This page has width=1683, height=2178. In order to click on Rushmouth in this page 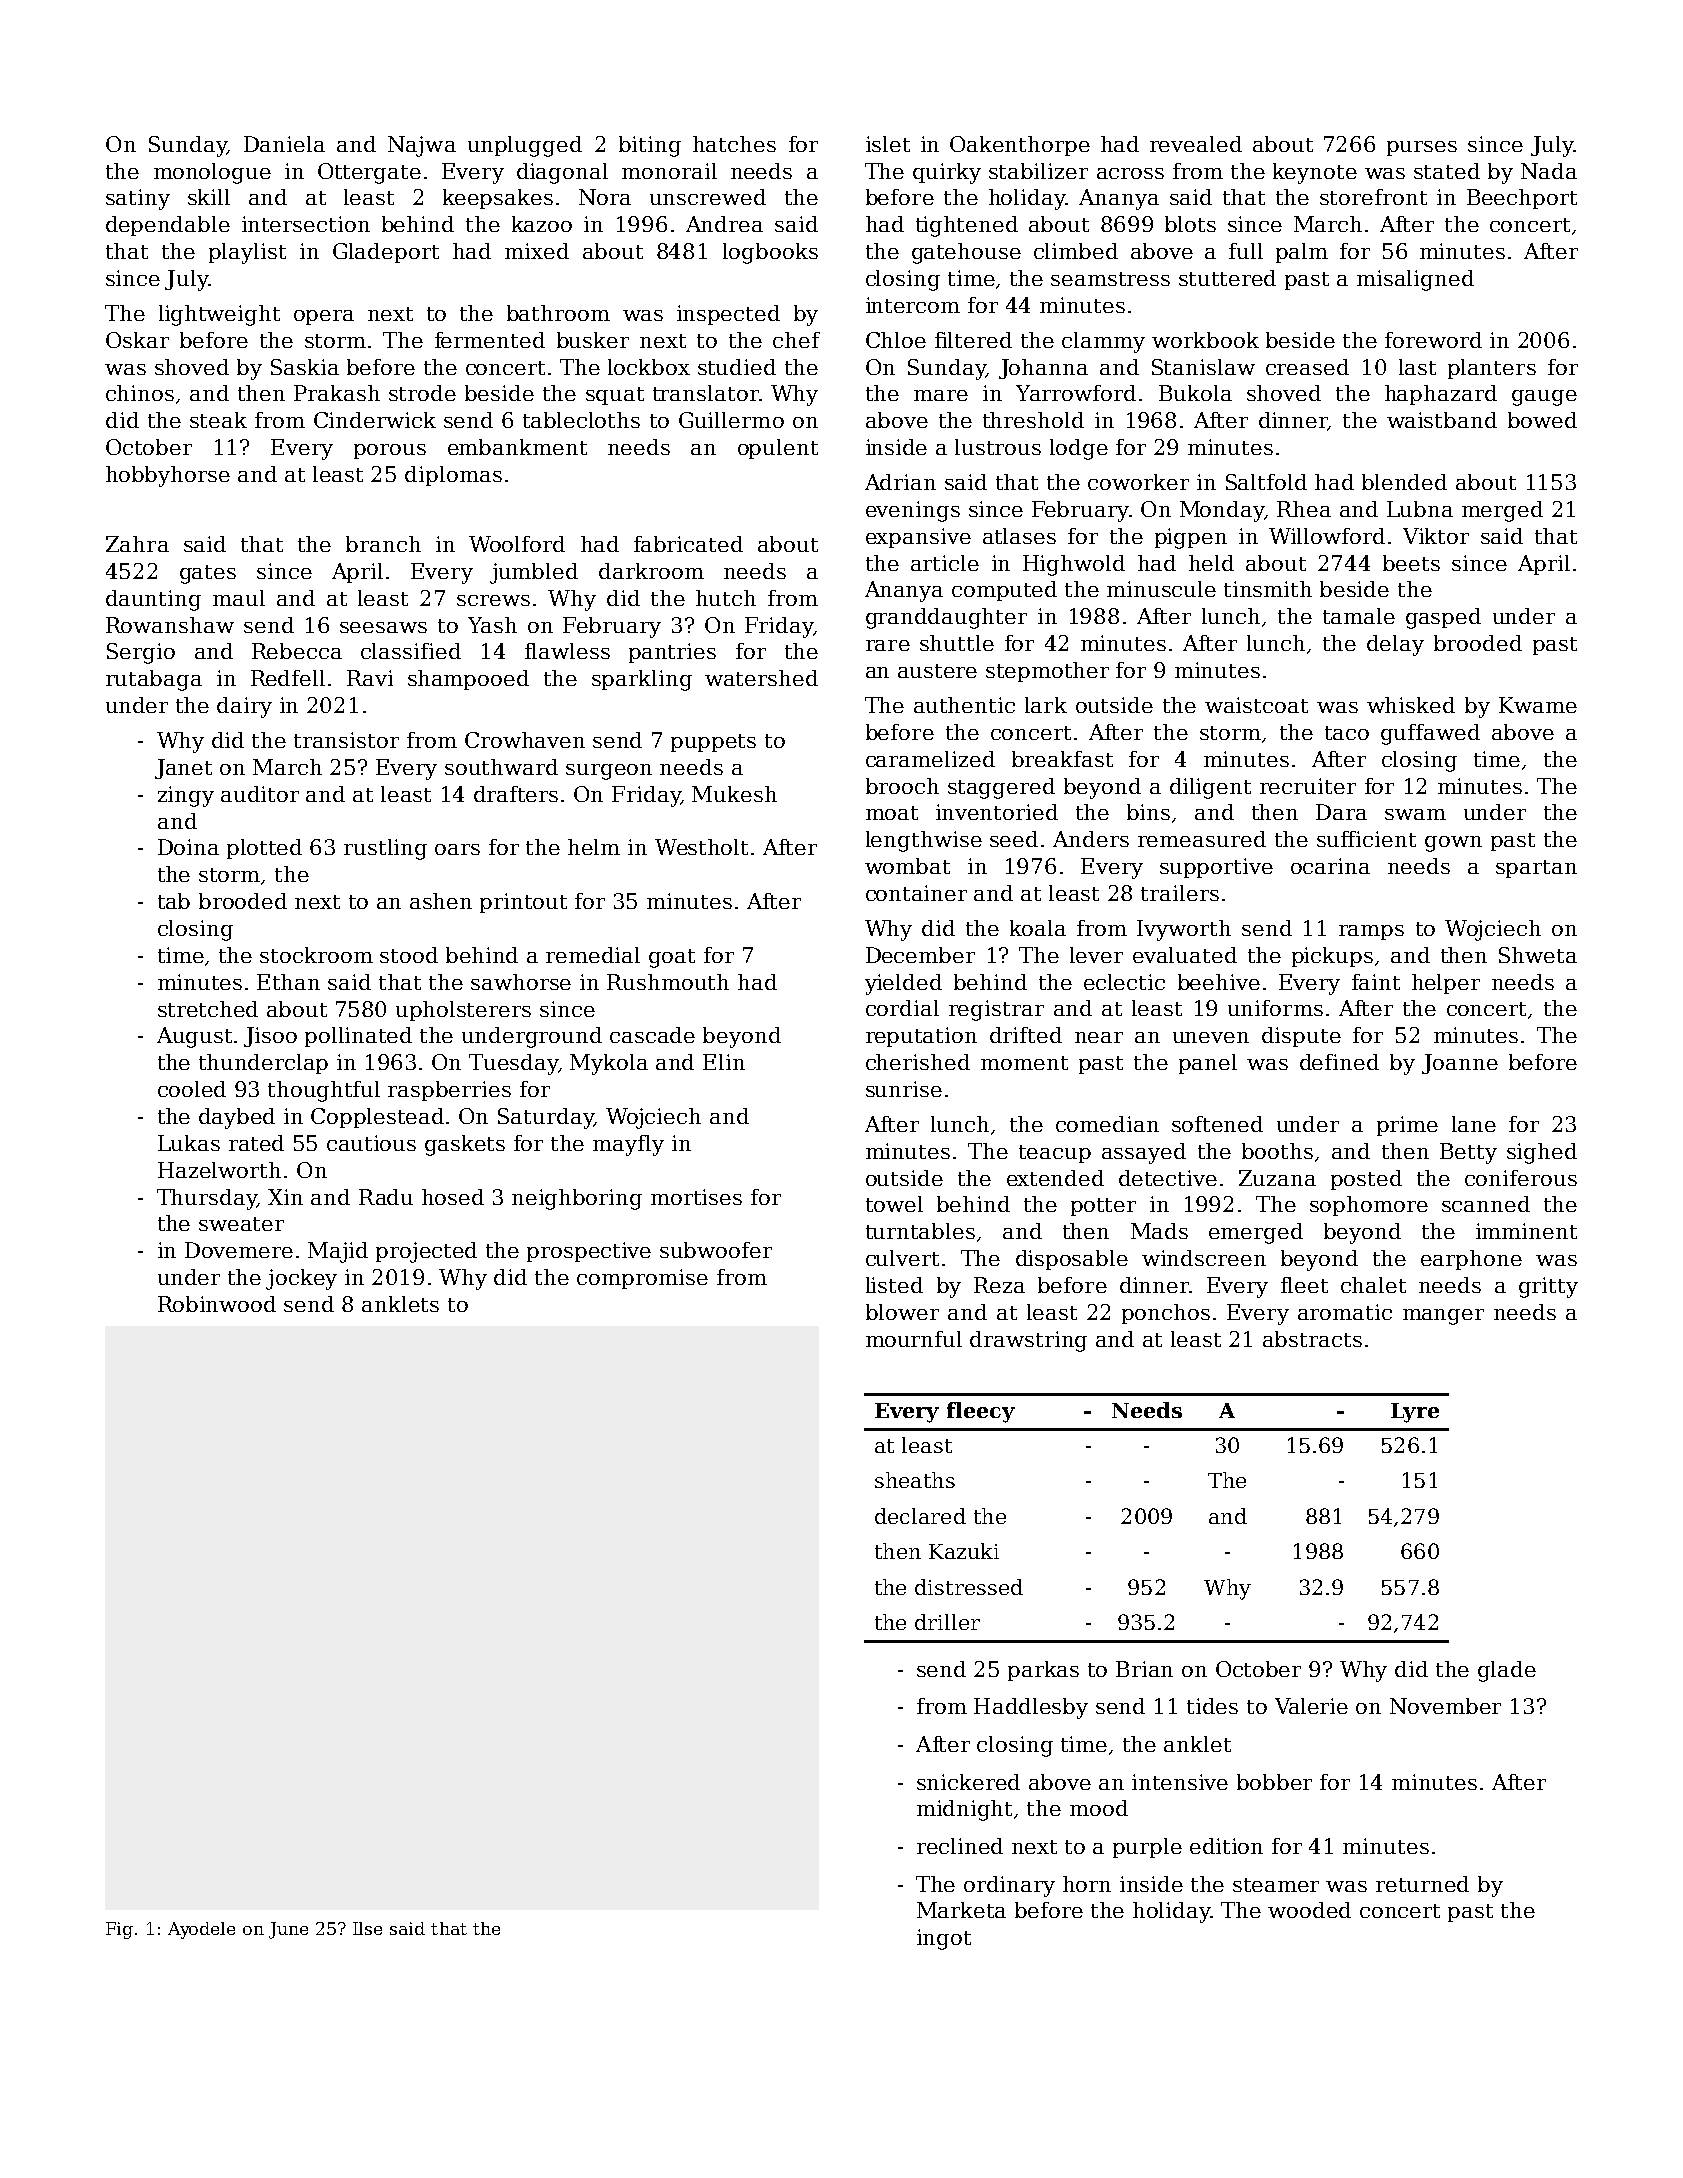, I will do `click(668, 982)`.
